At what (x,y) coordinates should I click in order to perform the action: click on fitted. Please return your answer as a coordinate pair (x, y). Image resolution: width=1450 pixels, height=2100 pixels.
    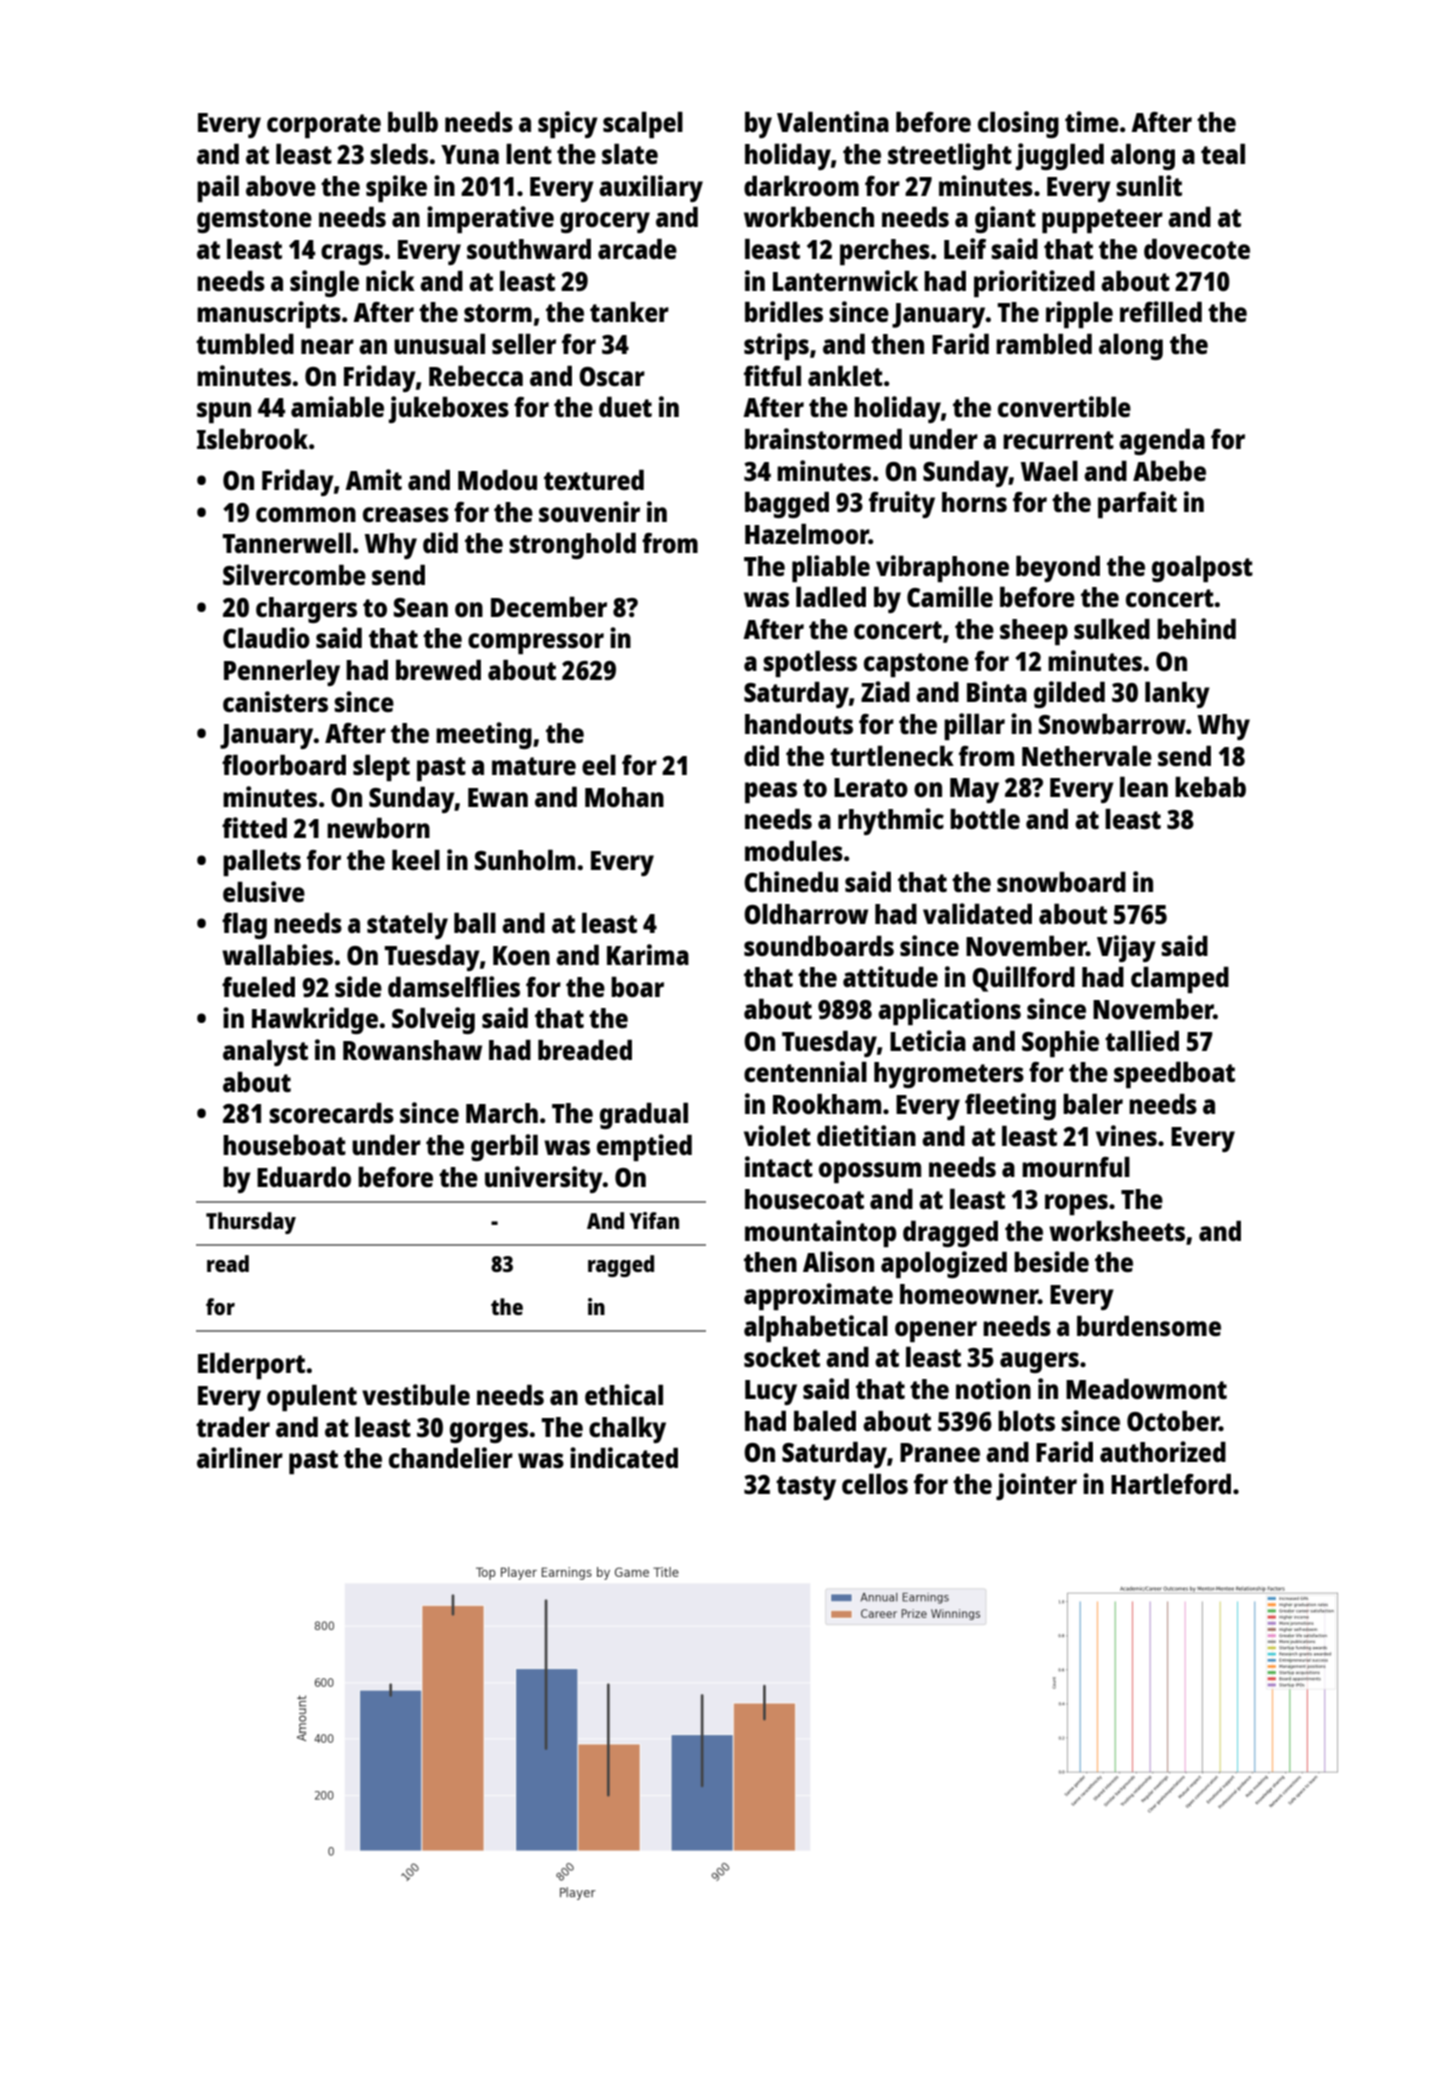
    Looking at the image, I should click on (254, 827).
